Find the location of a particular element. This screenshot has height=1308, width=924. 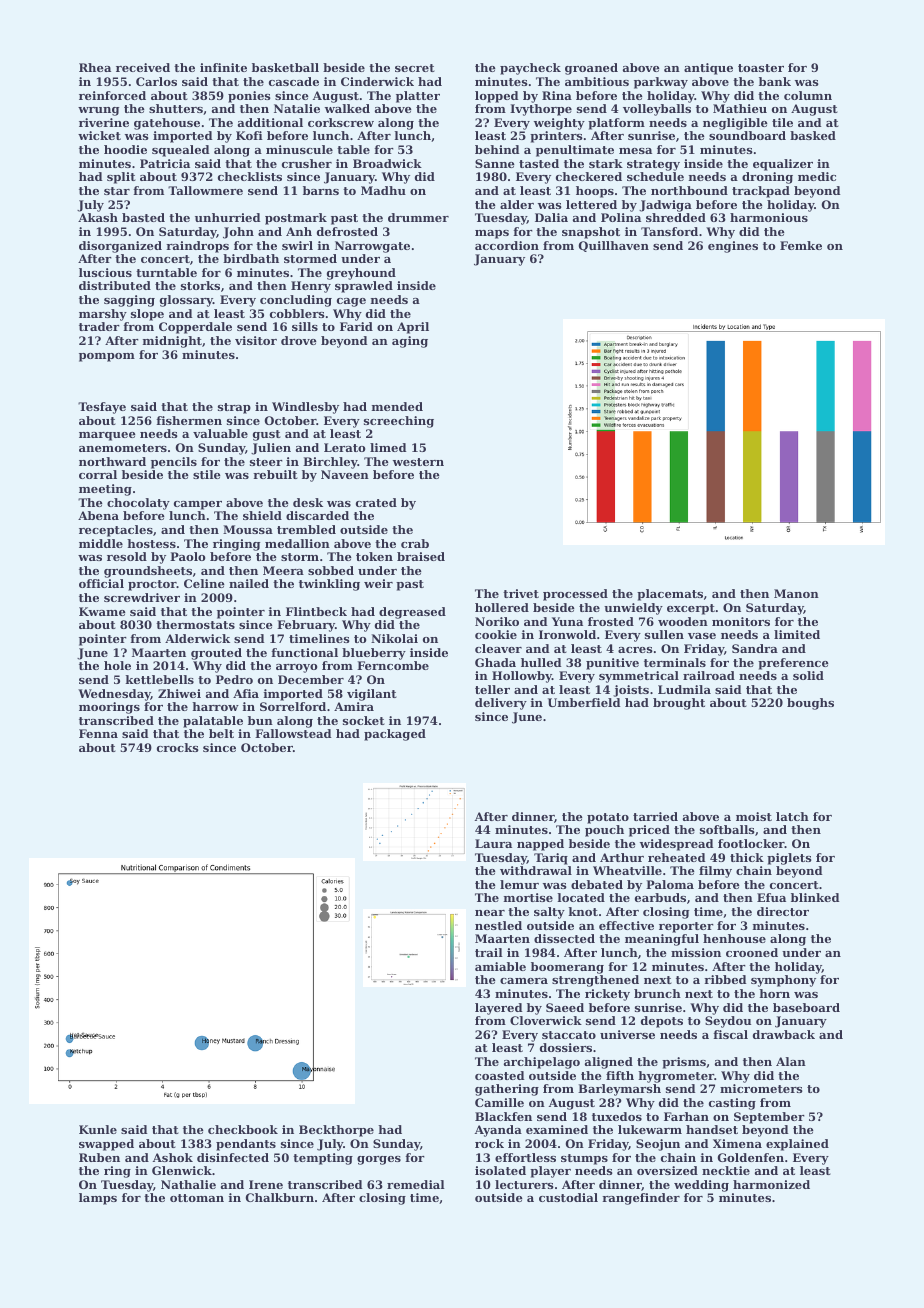

engines is located at coordinates (733, 247).
